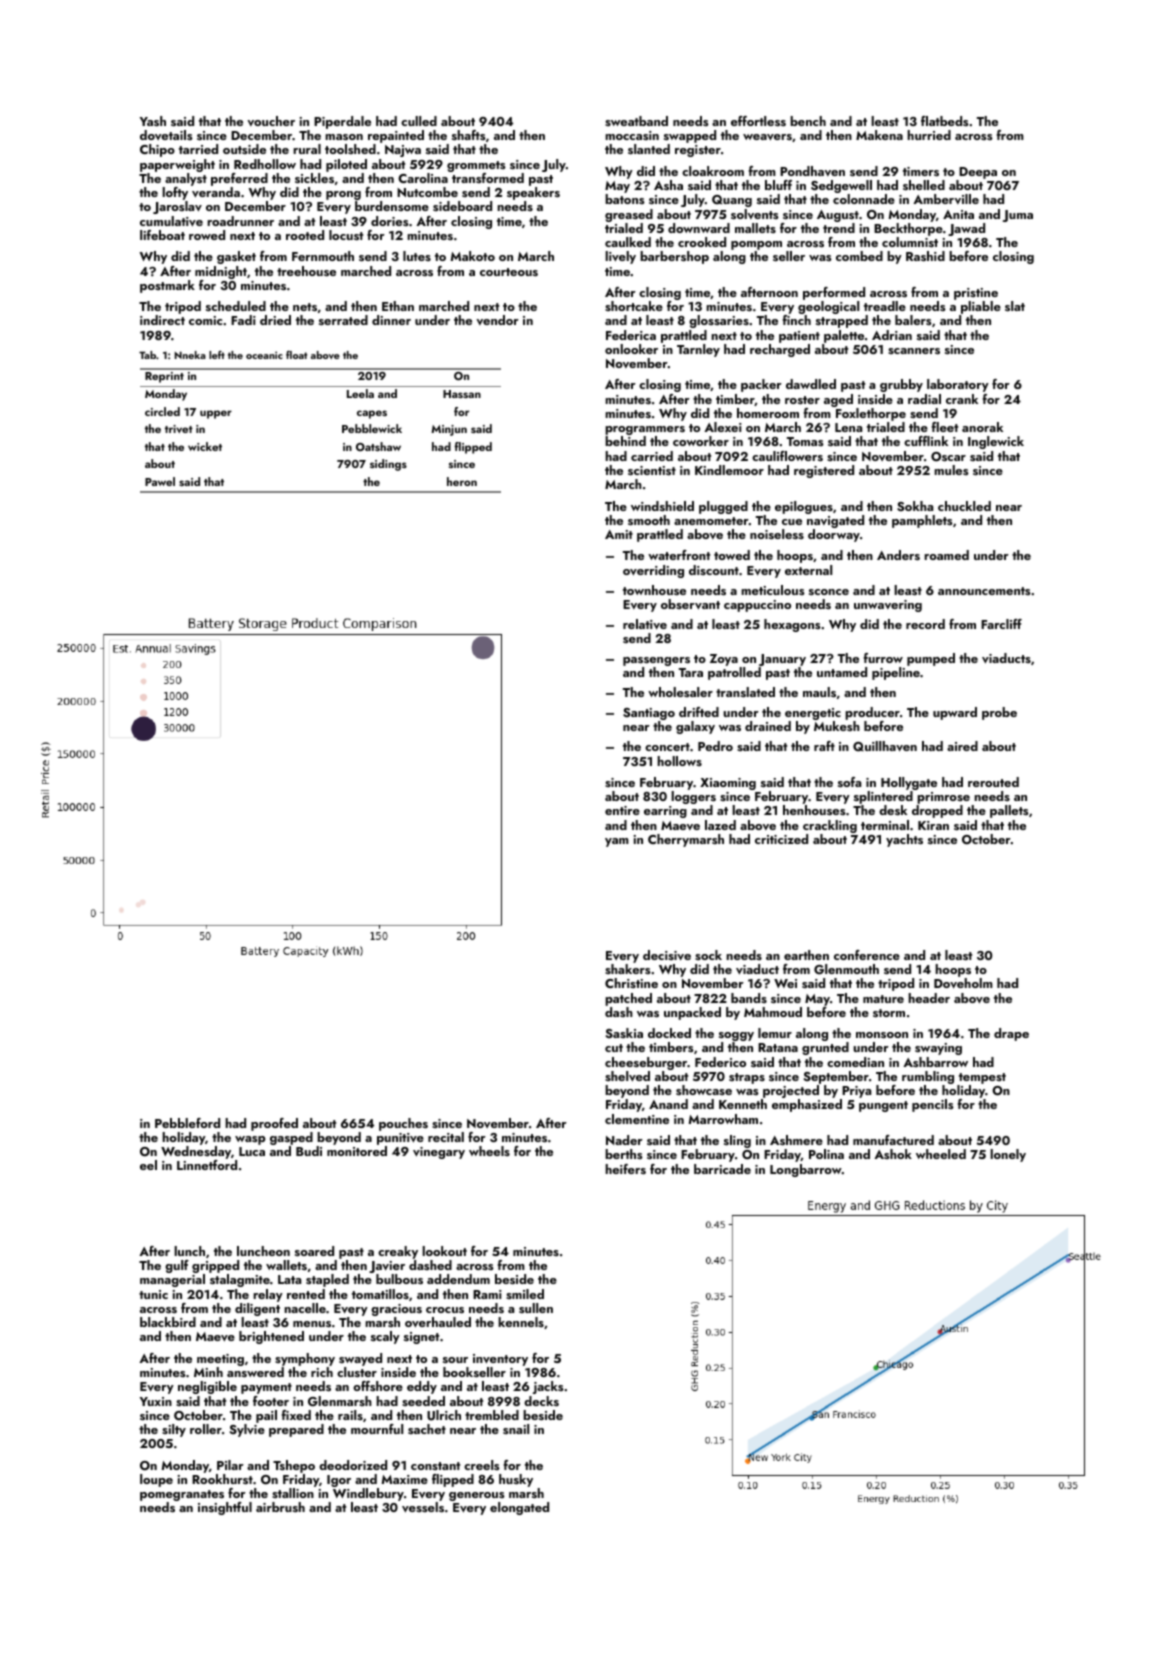 This screenshot has width=1175, height=1662. I want to click on voucher, so click(271, 121).
